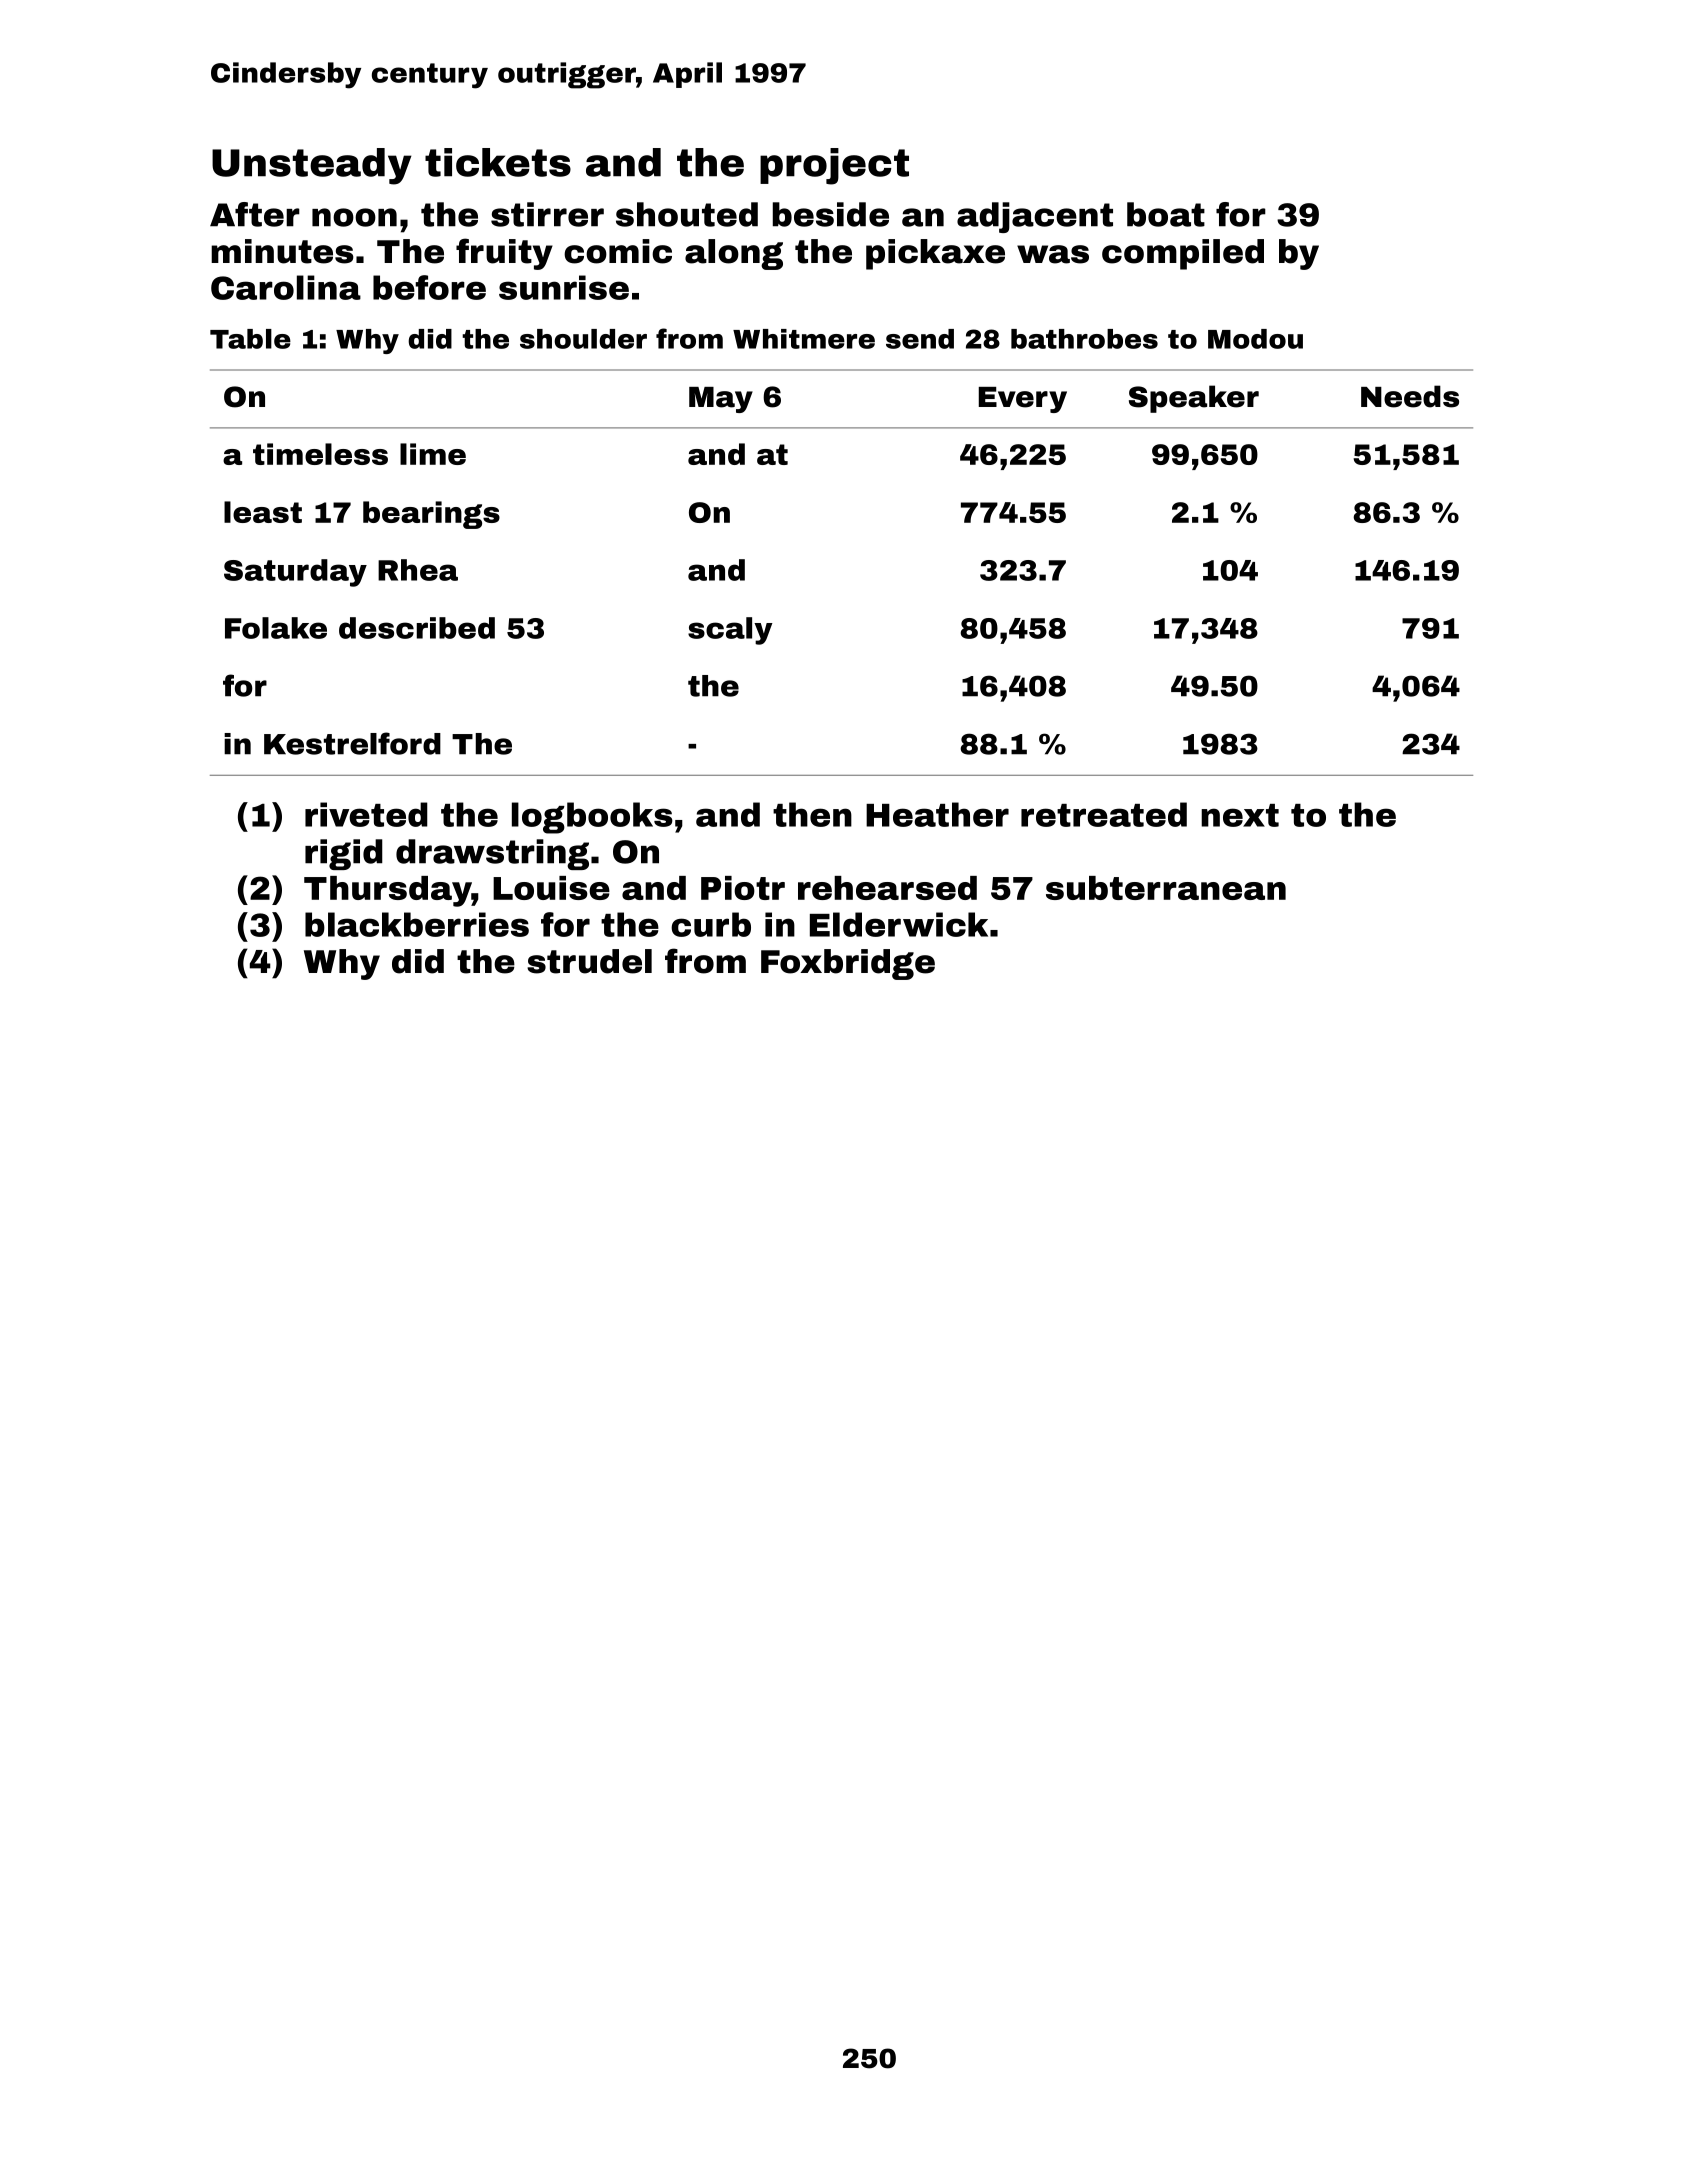  Describe the element at coordinates (417, 924) in the image. I see `blackberries` at that location.
